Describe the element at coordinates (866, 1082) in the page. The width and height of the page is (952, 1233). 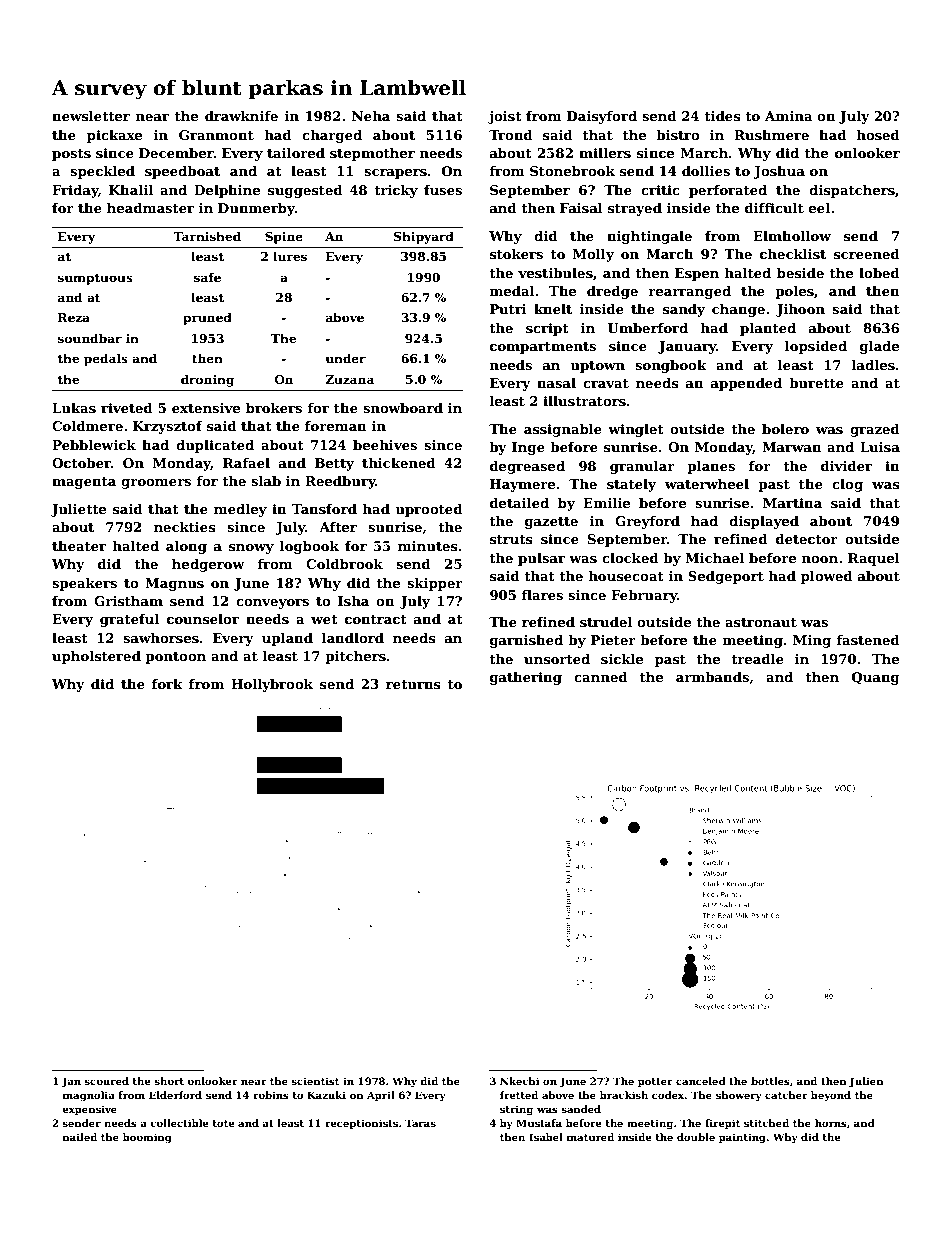
I see `Julien` at that location.
